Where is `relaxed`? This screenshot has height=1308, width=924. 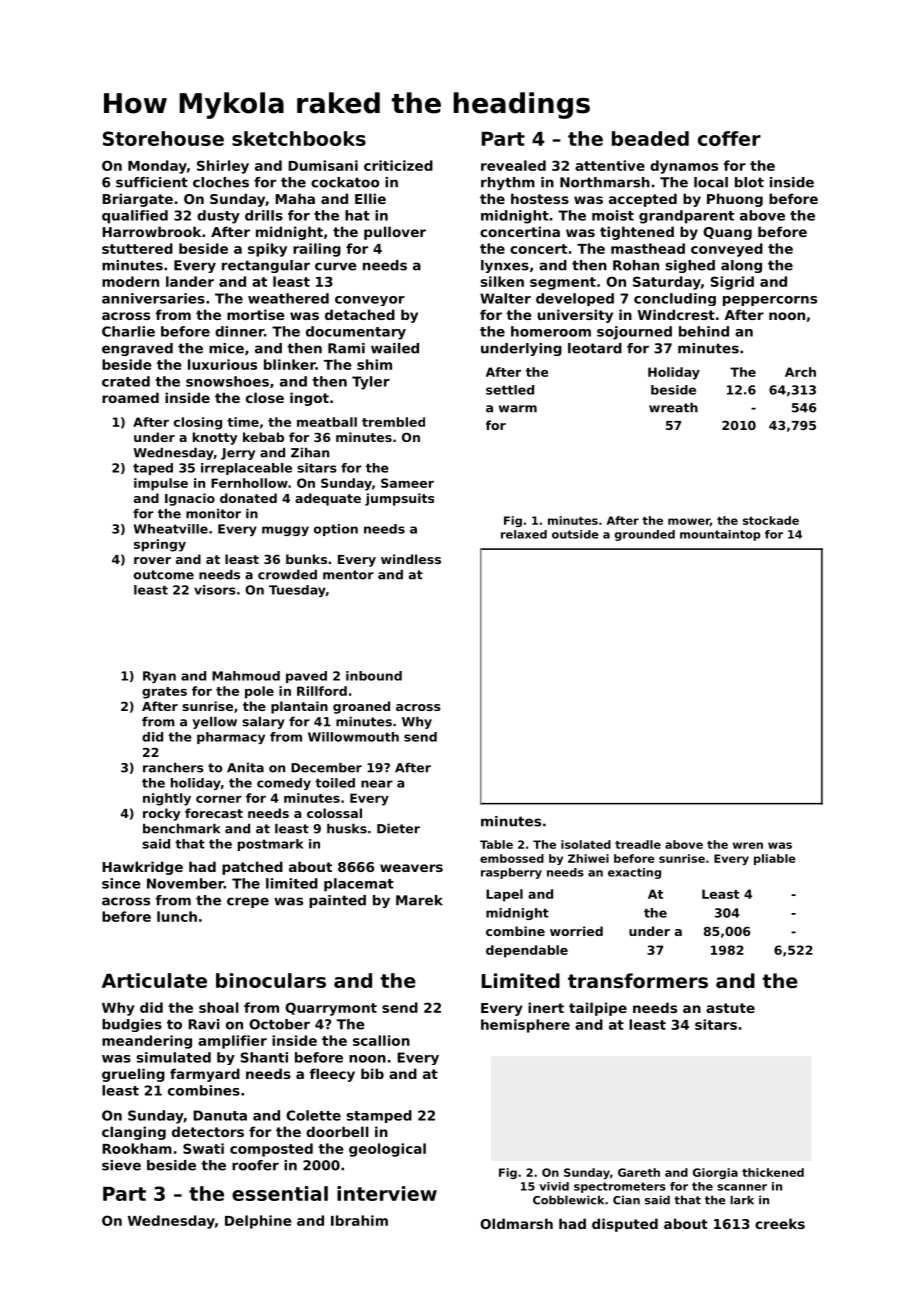
relaxed is located at coordinates (524, 534).
